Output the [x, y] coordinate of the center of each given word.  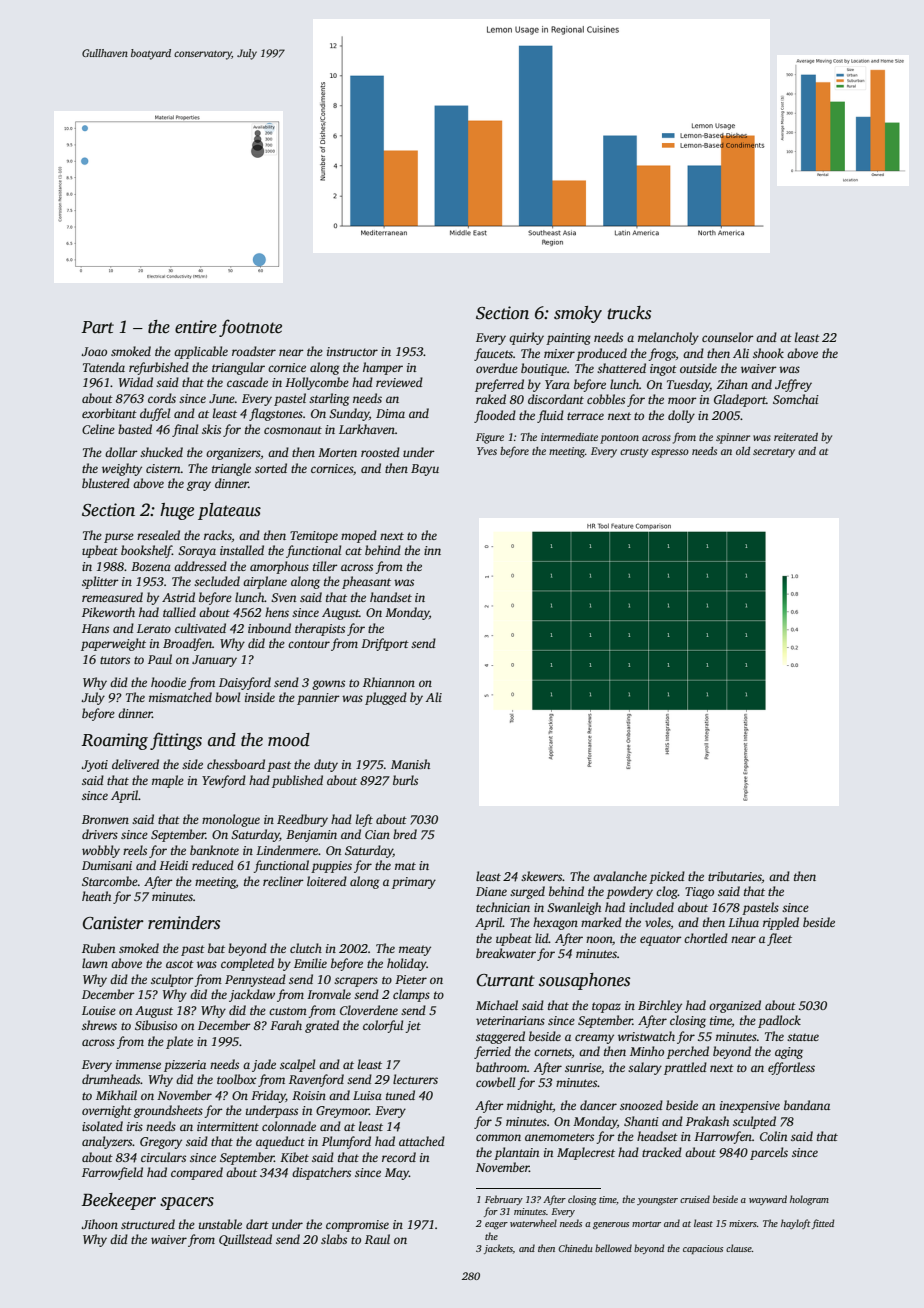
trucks [629, 313]
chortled [706, 938]
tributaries [735, 876]
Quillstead [245, 1240]
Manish [410, 764]
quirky [526, 338]
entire [196, 327]
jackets [498, 1249]
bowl [227, 697]
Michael [497, 1005]
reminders [184, 923]
